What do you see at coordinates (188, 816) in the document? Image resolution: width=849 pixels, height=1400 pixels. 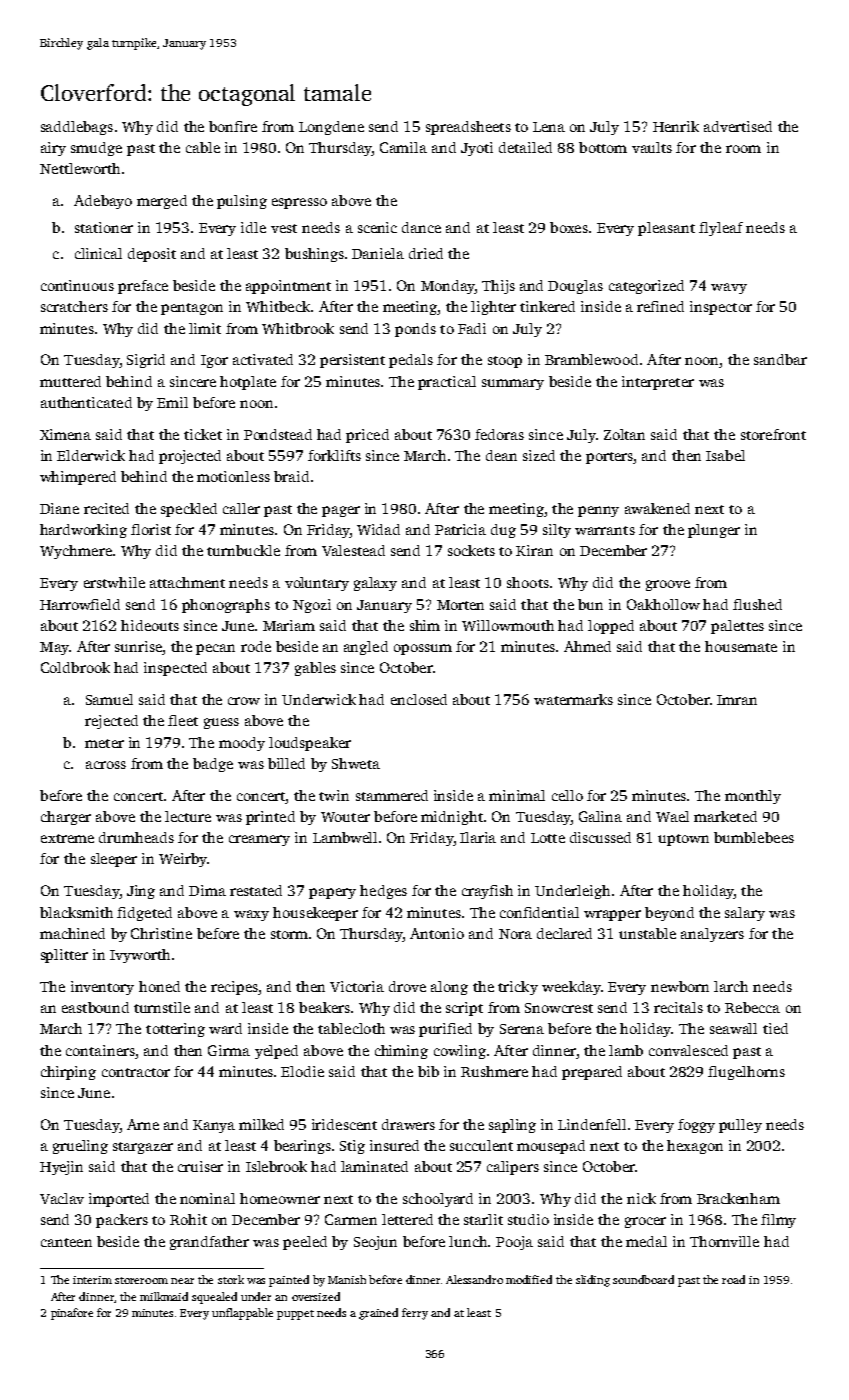 I see `lecture` at bounding box center [188, 816].
